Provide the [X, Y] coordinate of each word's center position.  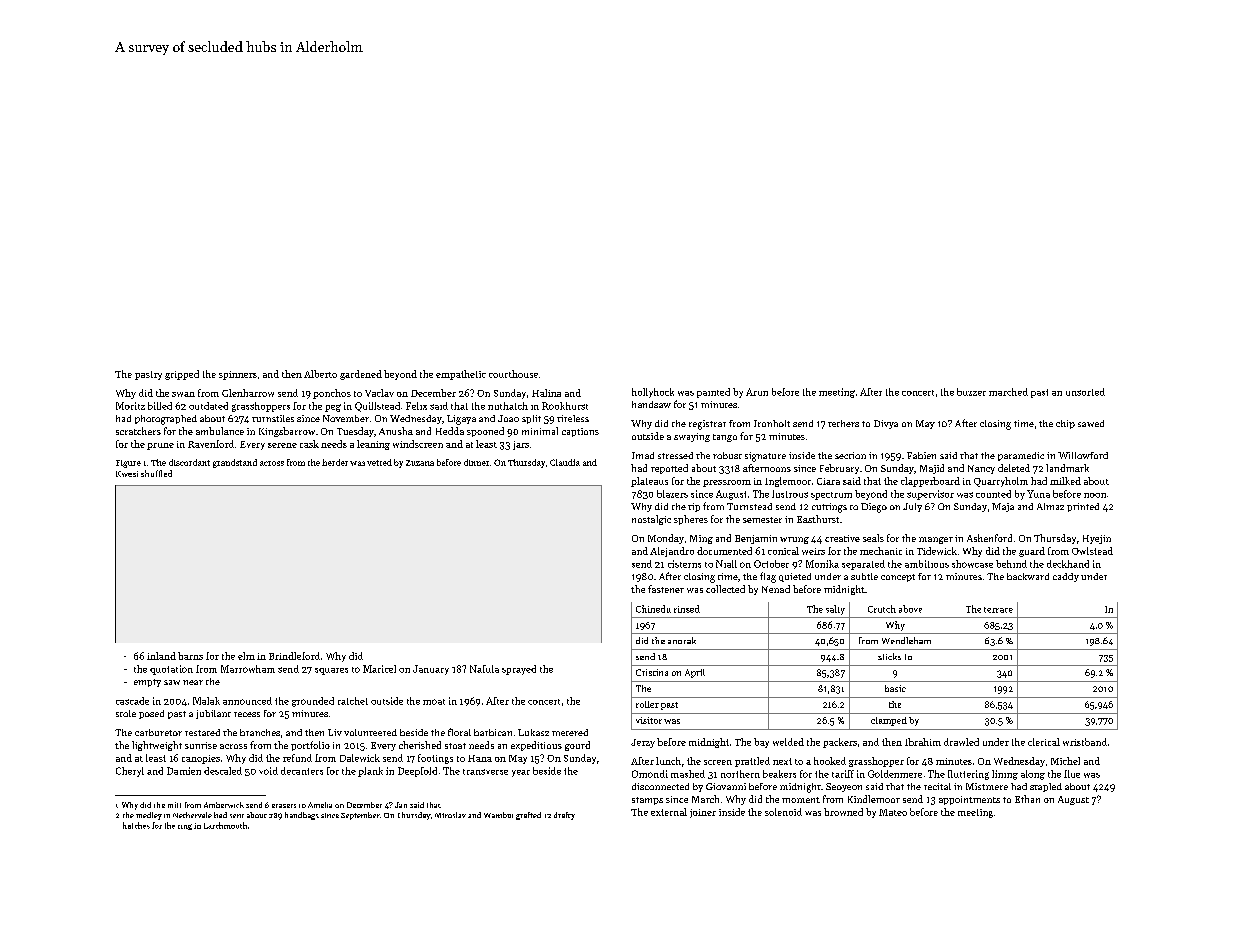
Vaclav [379, 393]
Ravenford [211, 444]
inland [161, 656]
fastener [666, 589]
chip [1065, 424]
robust [727, 455]
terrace [998, 610]
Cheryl [130, 772]
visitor [649, 720]
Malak [206, 701]
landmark [1067, 468]
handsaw [651, 404]
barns [190, 656]
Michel [1065, 761]
